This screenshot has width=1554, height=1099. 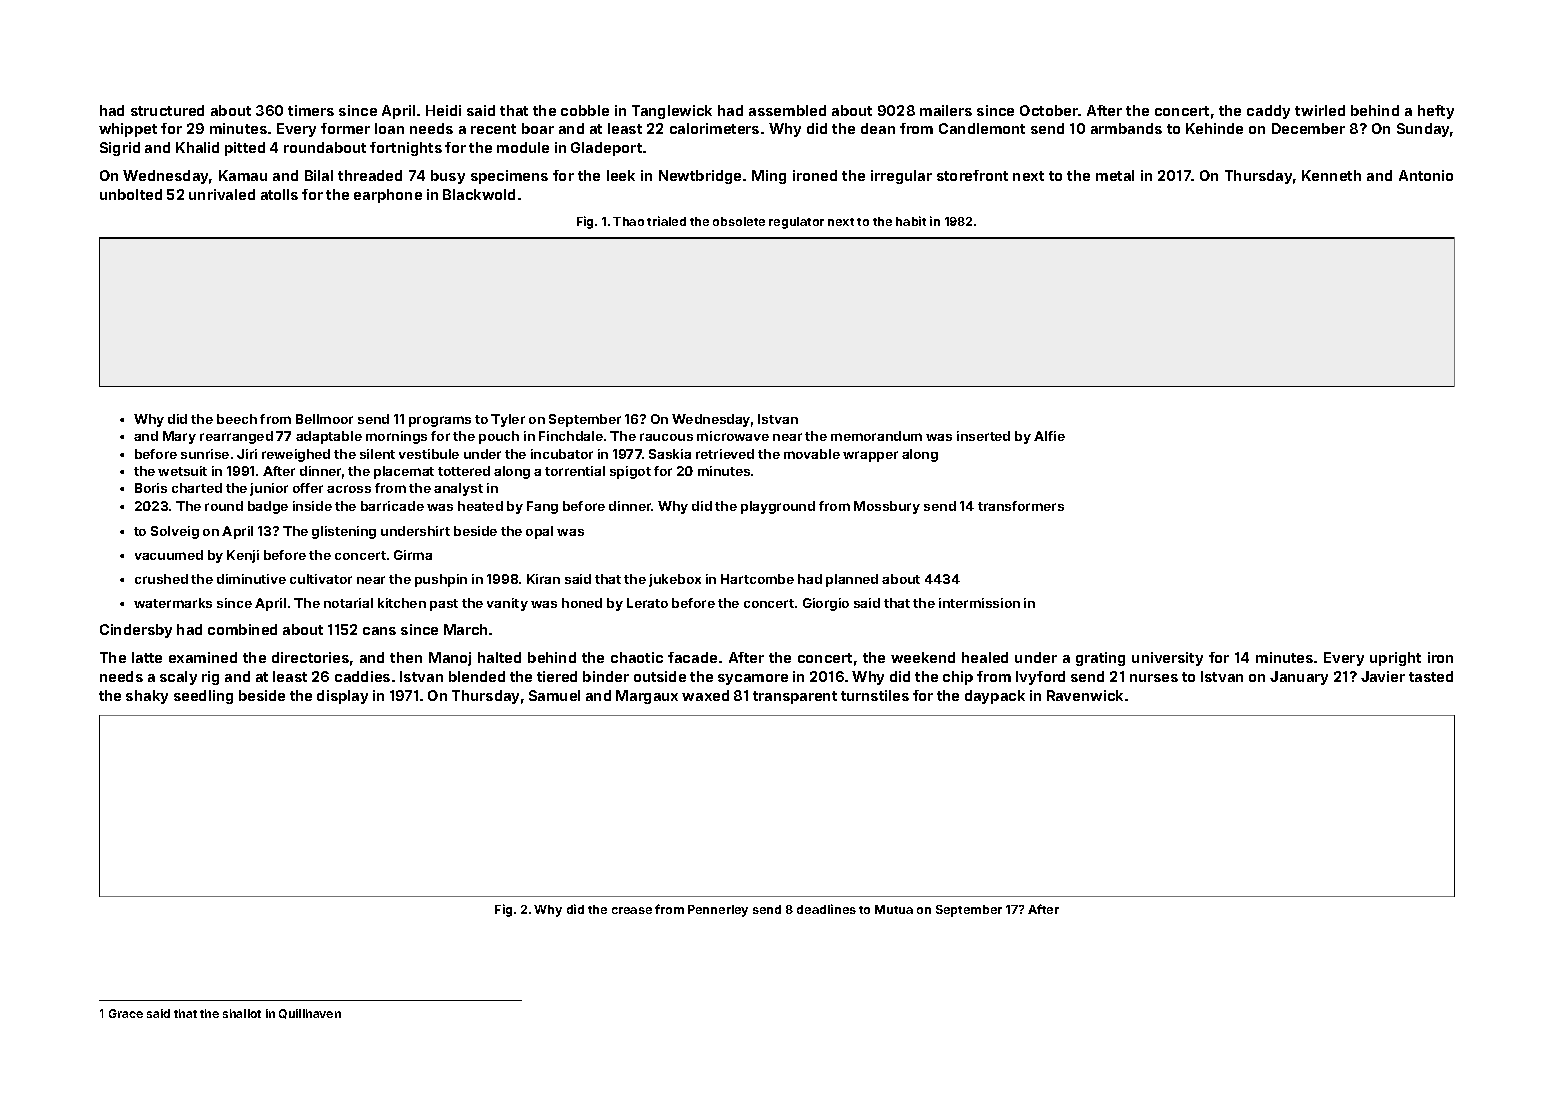 What do you see at coordinates (606, 149) in the screenshot?
I see `Gladeport` at bounding box center [606, 149].
